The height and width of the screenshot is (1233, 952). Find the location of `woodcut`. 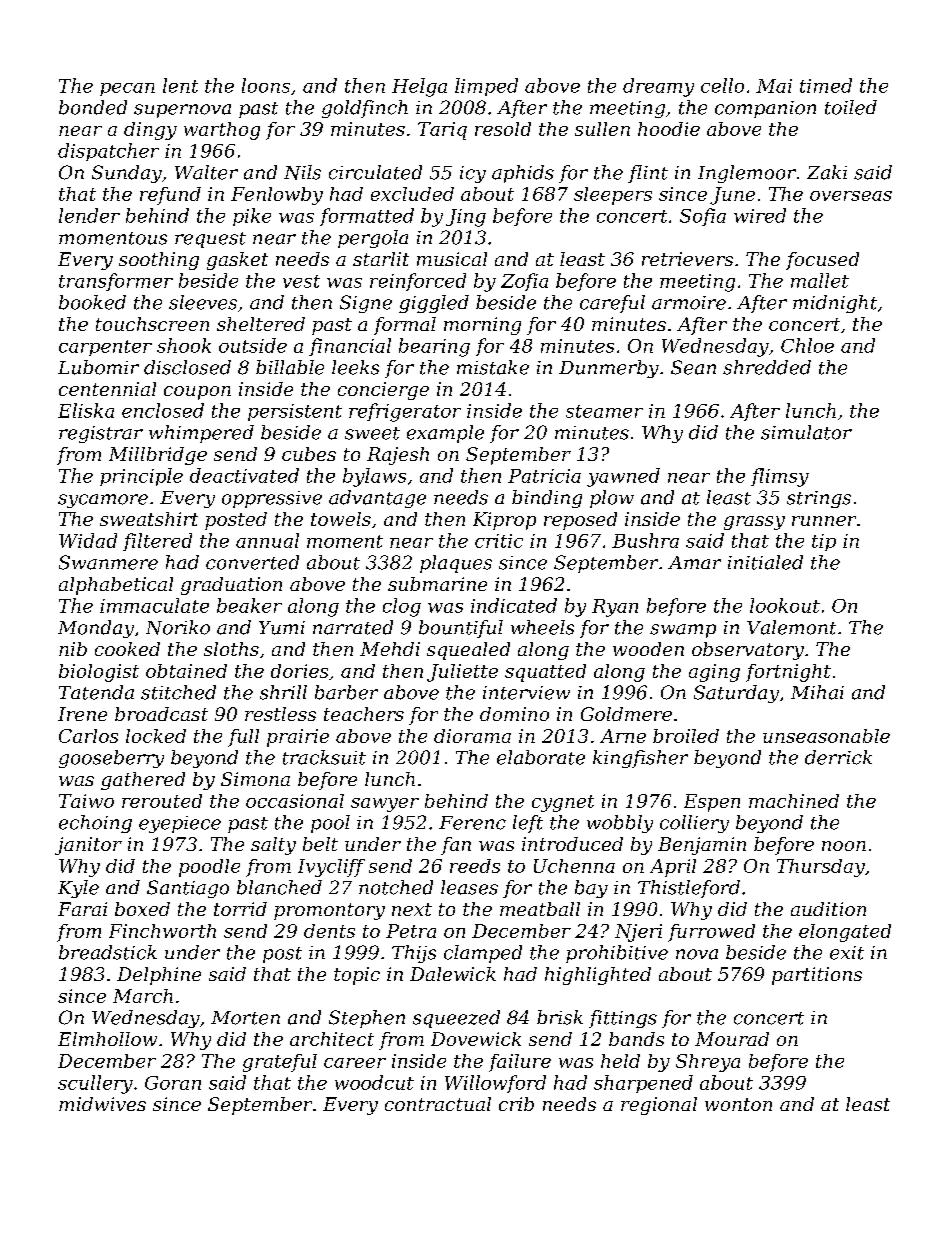

woodcut is located at coordinates (374, 1082).
